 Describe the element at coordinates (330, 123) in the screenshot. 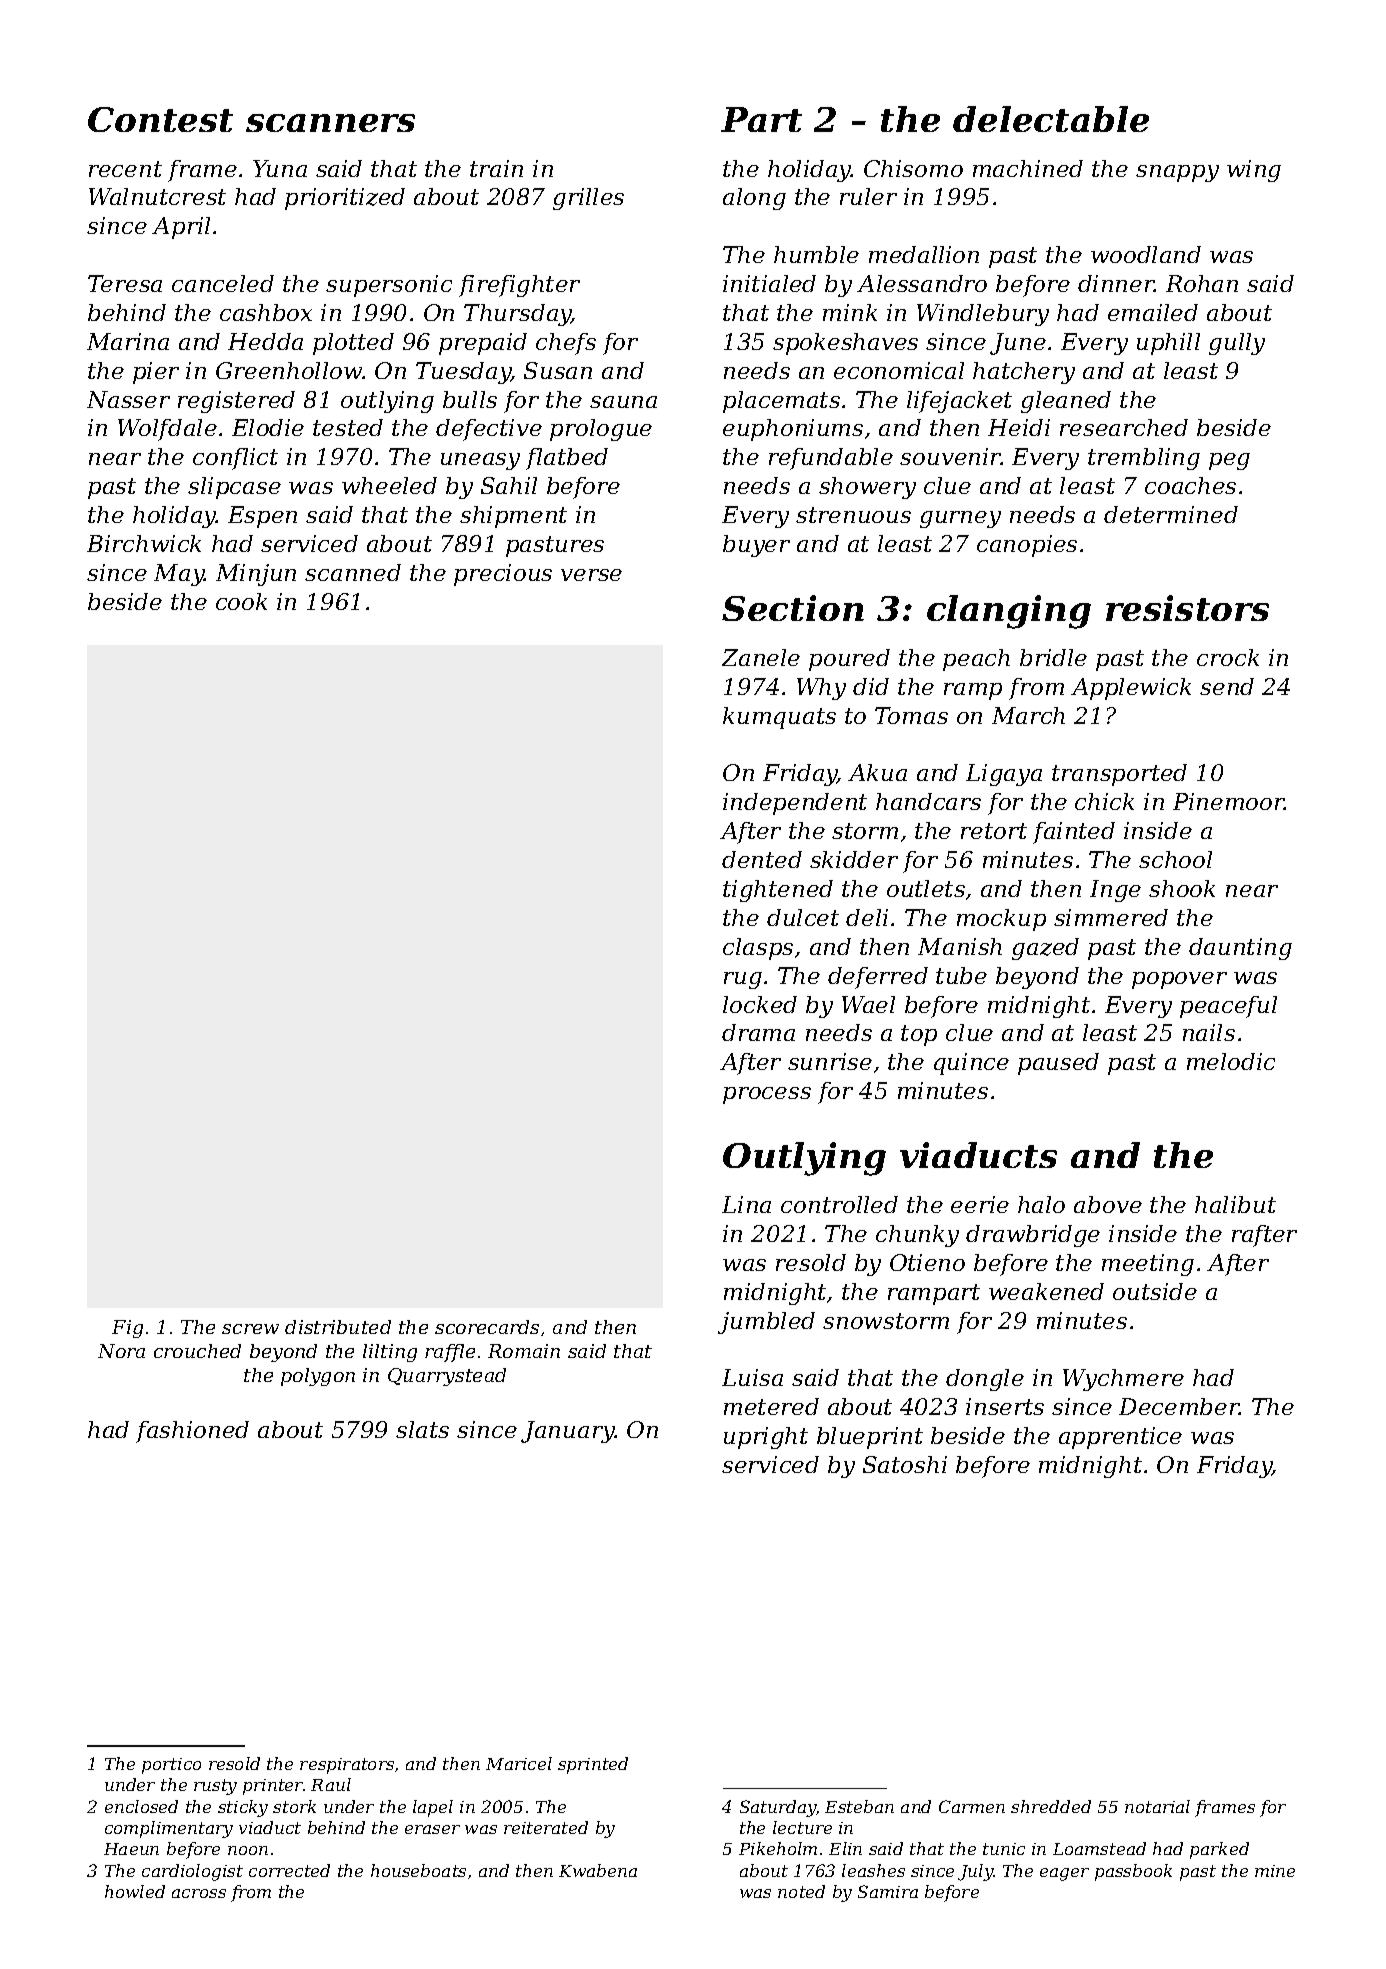

I see `scanners` at that location.
